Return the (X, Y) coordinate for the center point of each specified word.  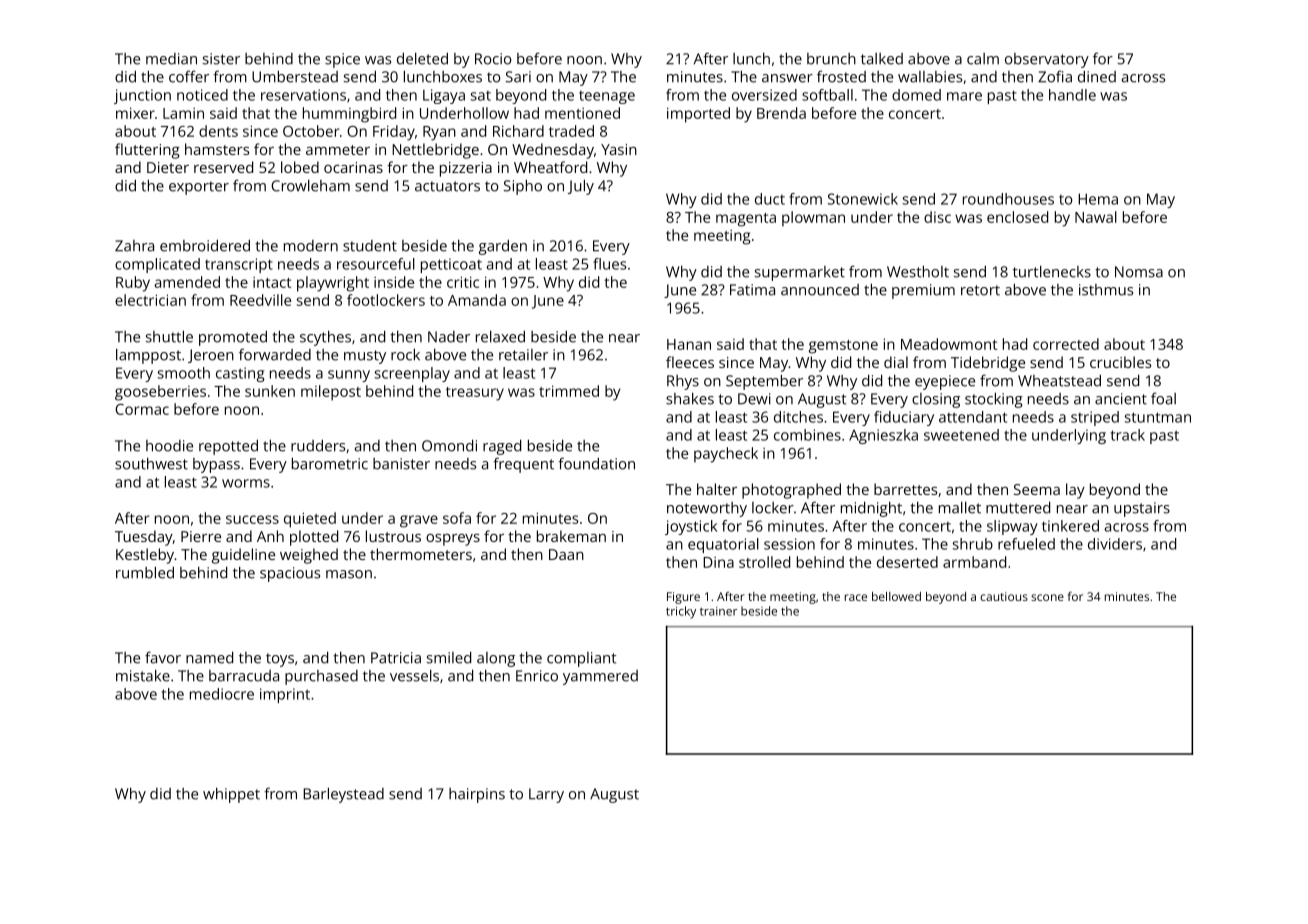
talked (882, 59)
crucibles (1120, 362)
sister (221, 59)
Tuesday (144, 538)
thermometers (421, 554)
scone (1047, 597)
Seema (1037, 489)
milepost (331, 393)
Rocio (493, 59)
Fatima (752, 290)
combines (807, 435)
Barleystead (343, 795)
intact (272, 282)
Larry (546, 795)
